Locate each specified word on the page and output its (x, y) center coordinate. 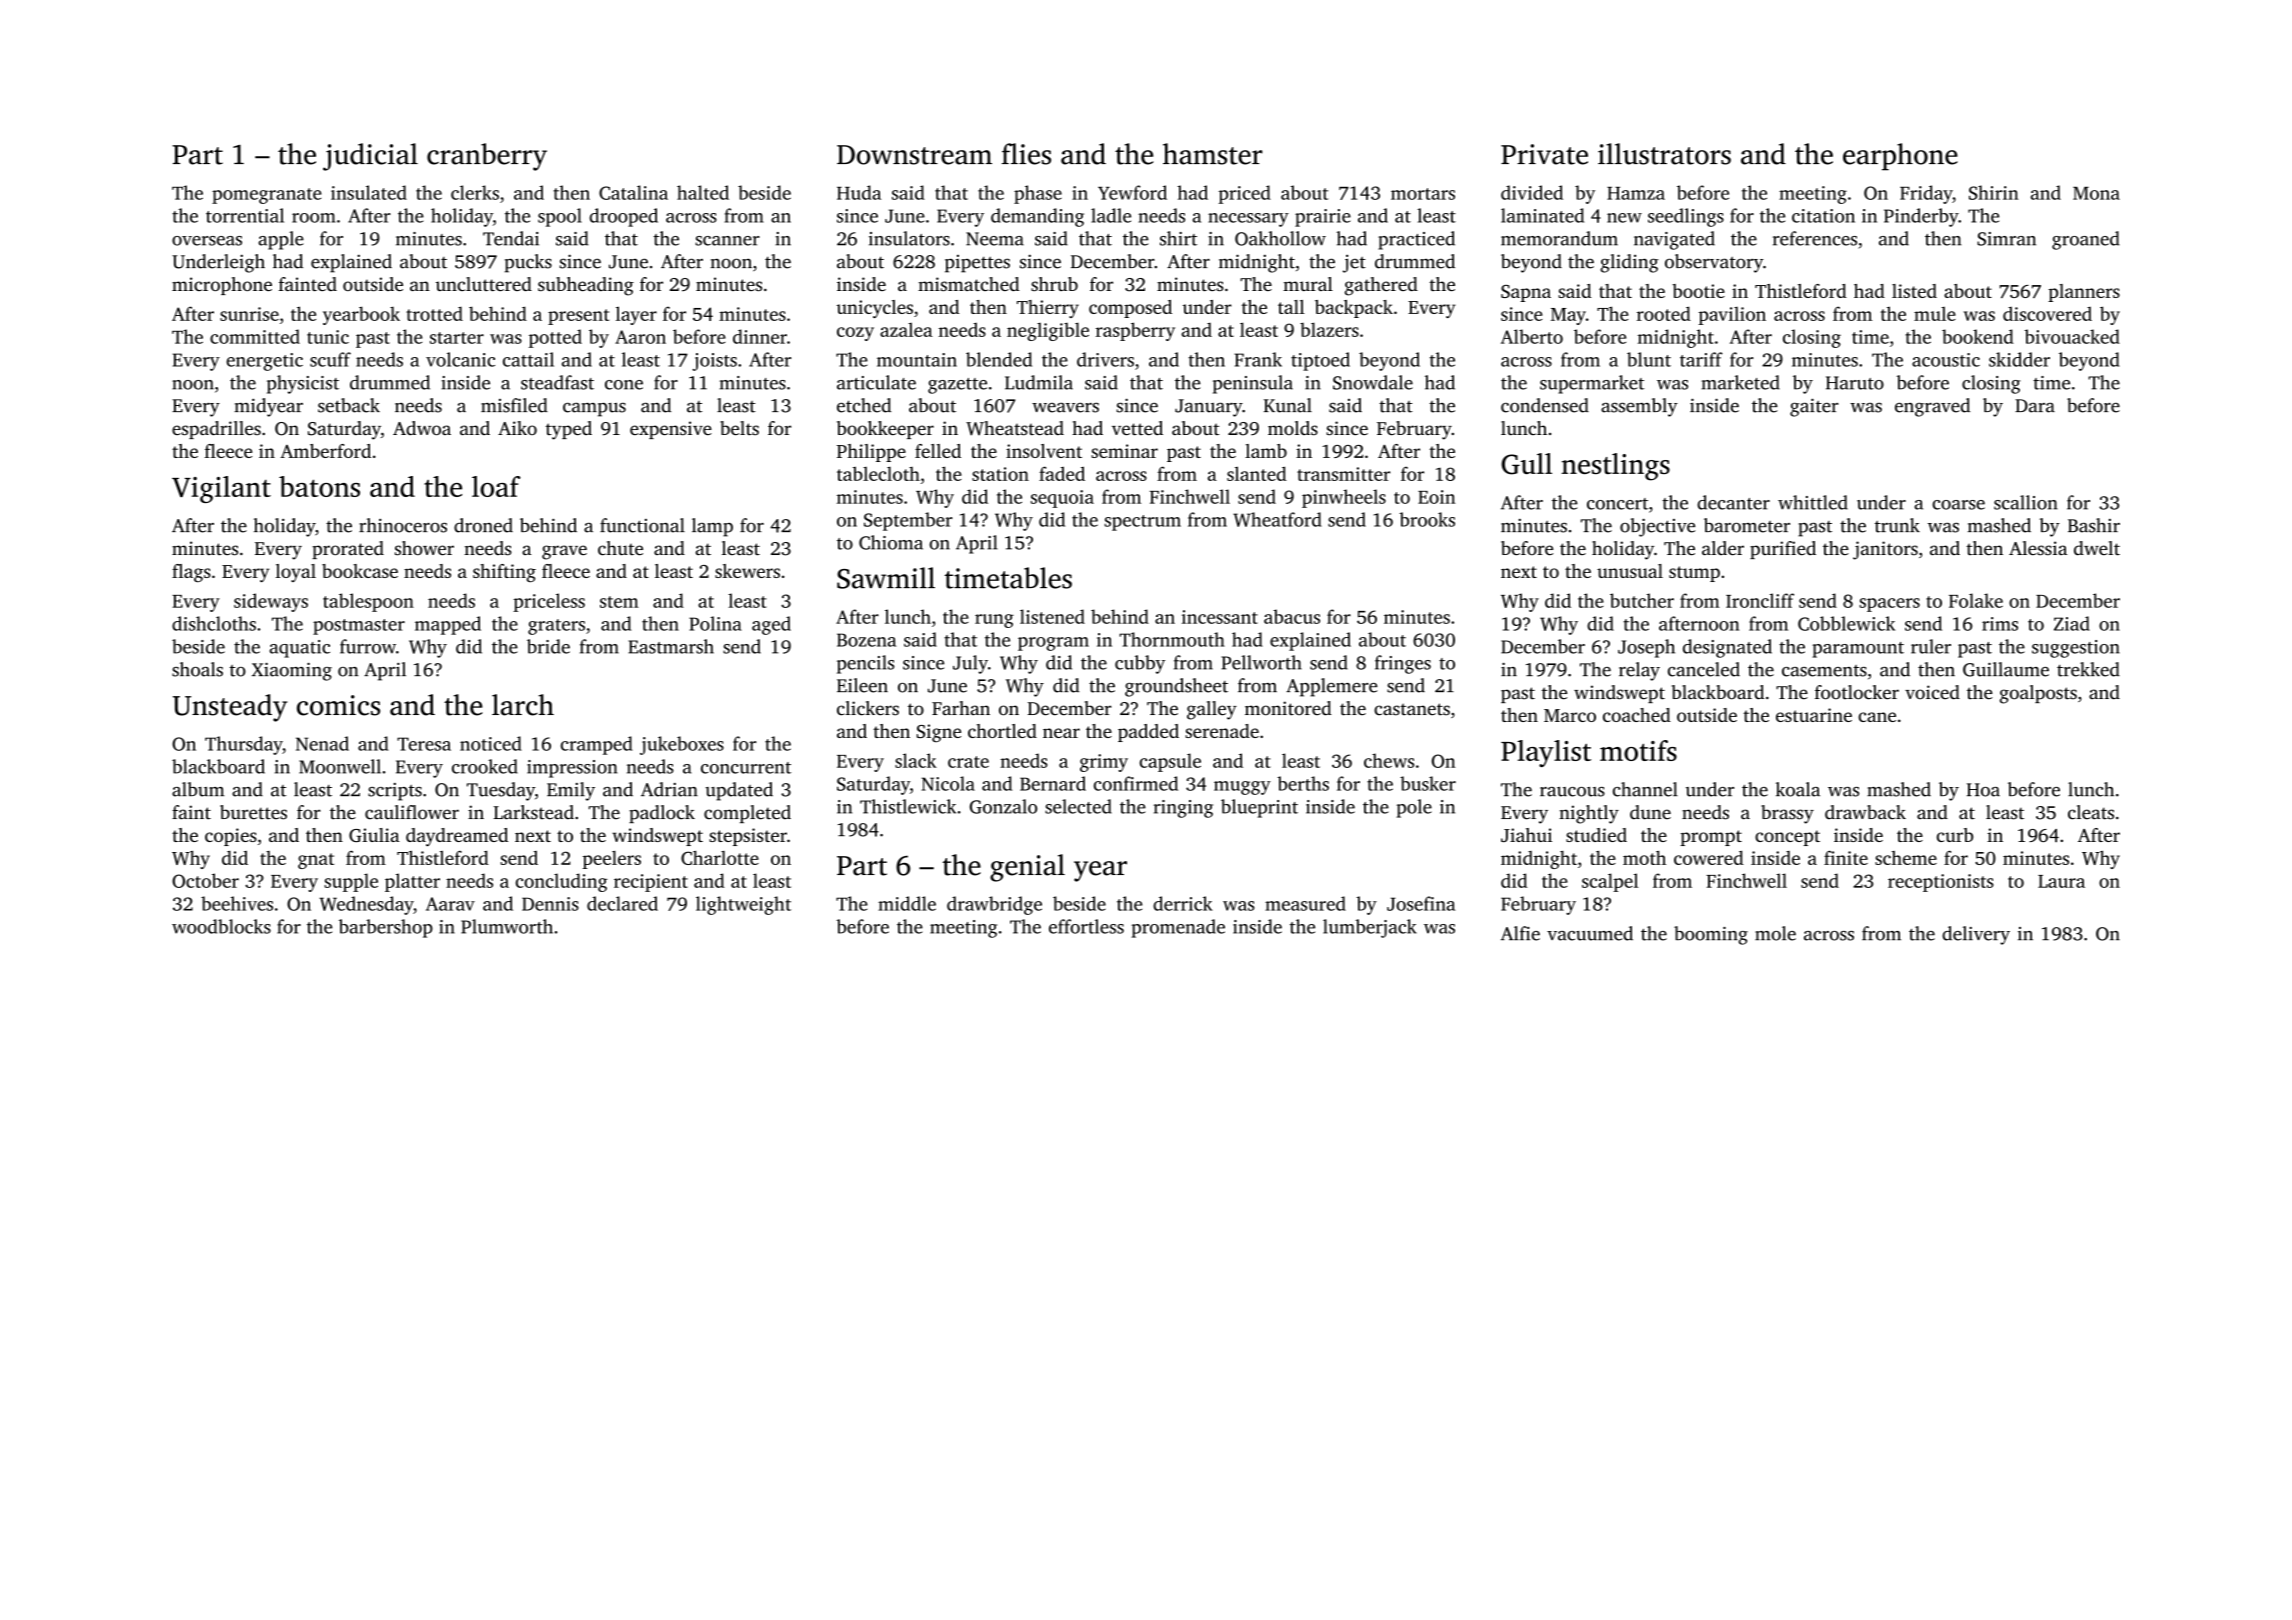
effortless (1086, 926)
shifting (504, 573)
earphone (1900, 157)
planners (2084, 293)
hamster (1212, 154)
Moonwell (340, 766)
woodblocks (221, 926)
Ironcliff (1760, 600)
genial (1027, 868)
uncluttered (484, 284)
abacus (1292, 616)
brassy (1787, 814)
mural (1308, 284)
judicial (370, 157)
